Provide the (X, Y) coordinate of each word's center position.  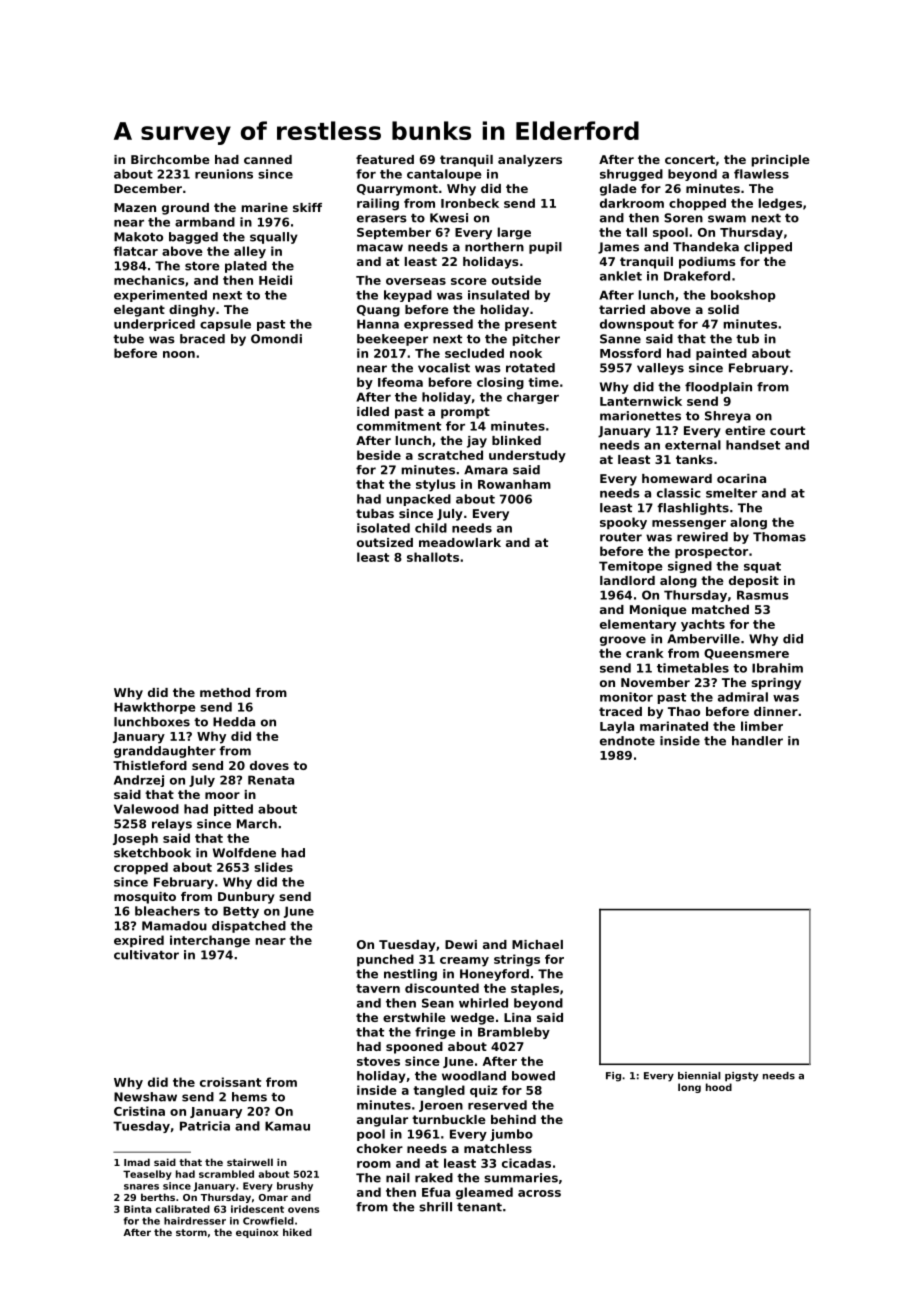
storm (191, 1232)
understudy (527, 456)
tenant (479, 1207)
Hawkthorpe (155, 708)
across (539, 1193)
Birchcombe (170, 159)
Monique (658, 611)
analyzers (530, 161)
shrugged (631, 175)
